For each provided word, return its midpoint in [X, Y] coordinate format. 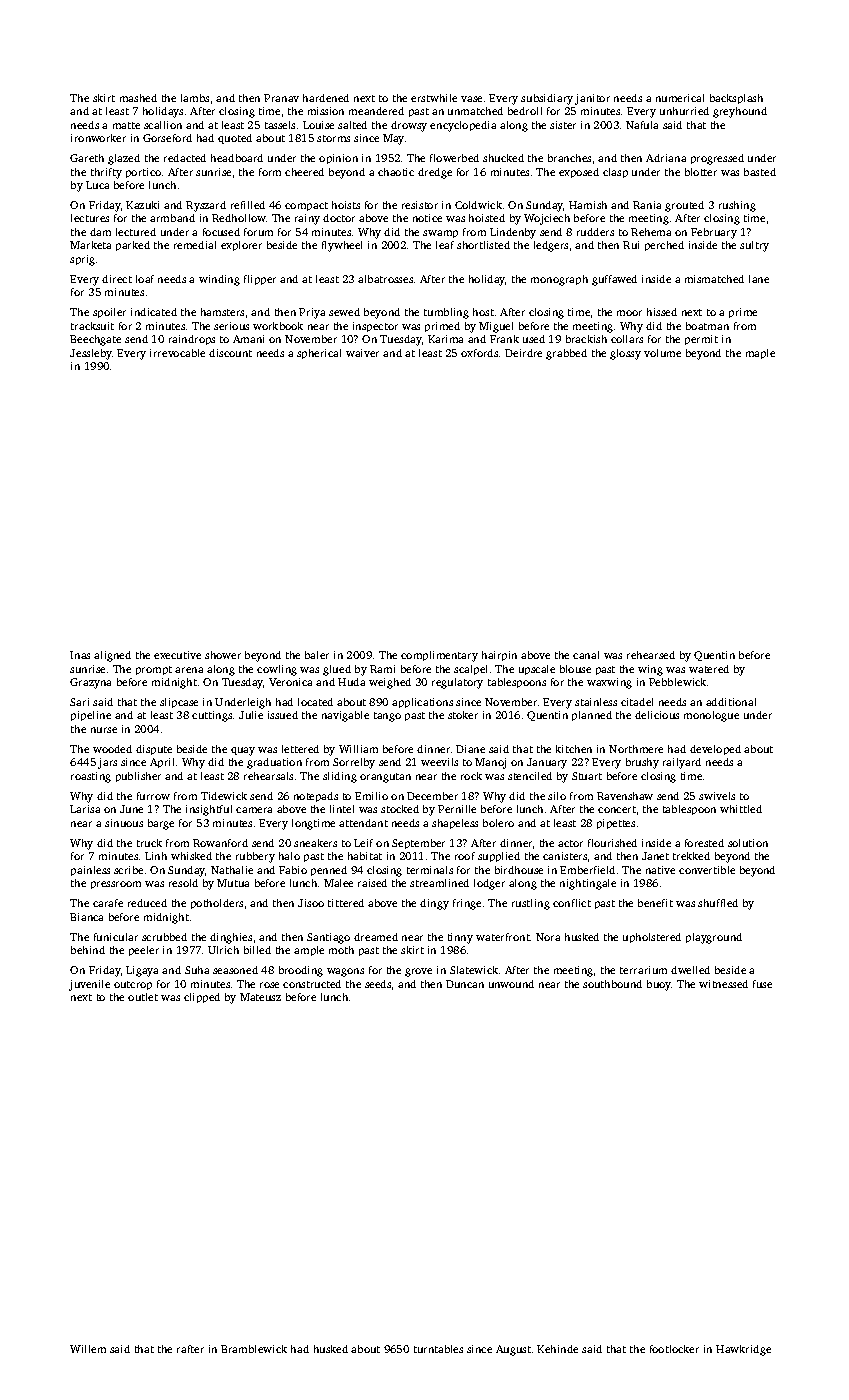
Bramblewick [254, 1349]
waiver [362, 353]
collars [627, 339]
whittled [741, 809]
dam [100, 232]
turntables [438, 1349]
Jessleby [91, 354]
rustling [531, 904]
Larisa [85, 809]
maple [760, 354]
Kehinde [557, 1349]
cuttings [212, 716]
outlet [143, 997]
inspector [375, 327]
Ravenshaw [625, 796]
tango [387, 717]
